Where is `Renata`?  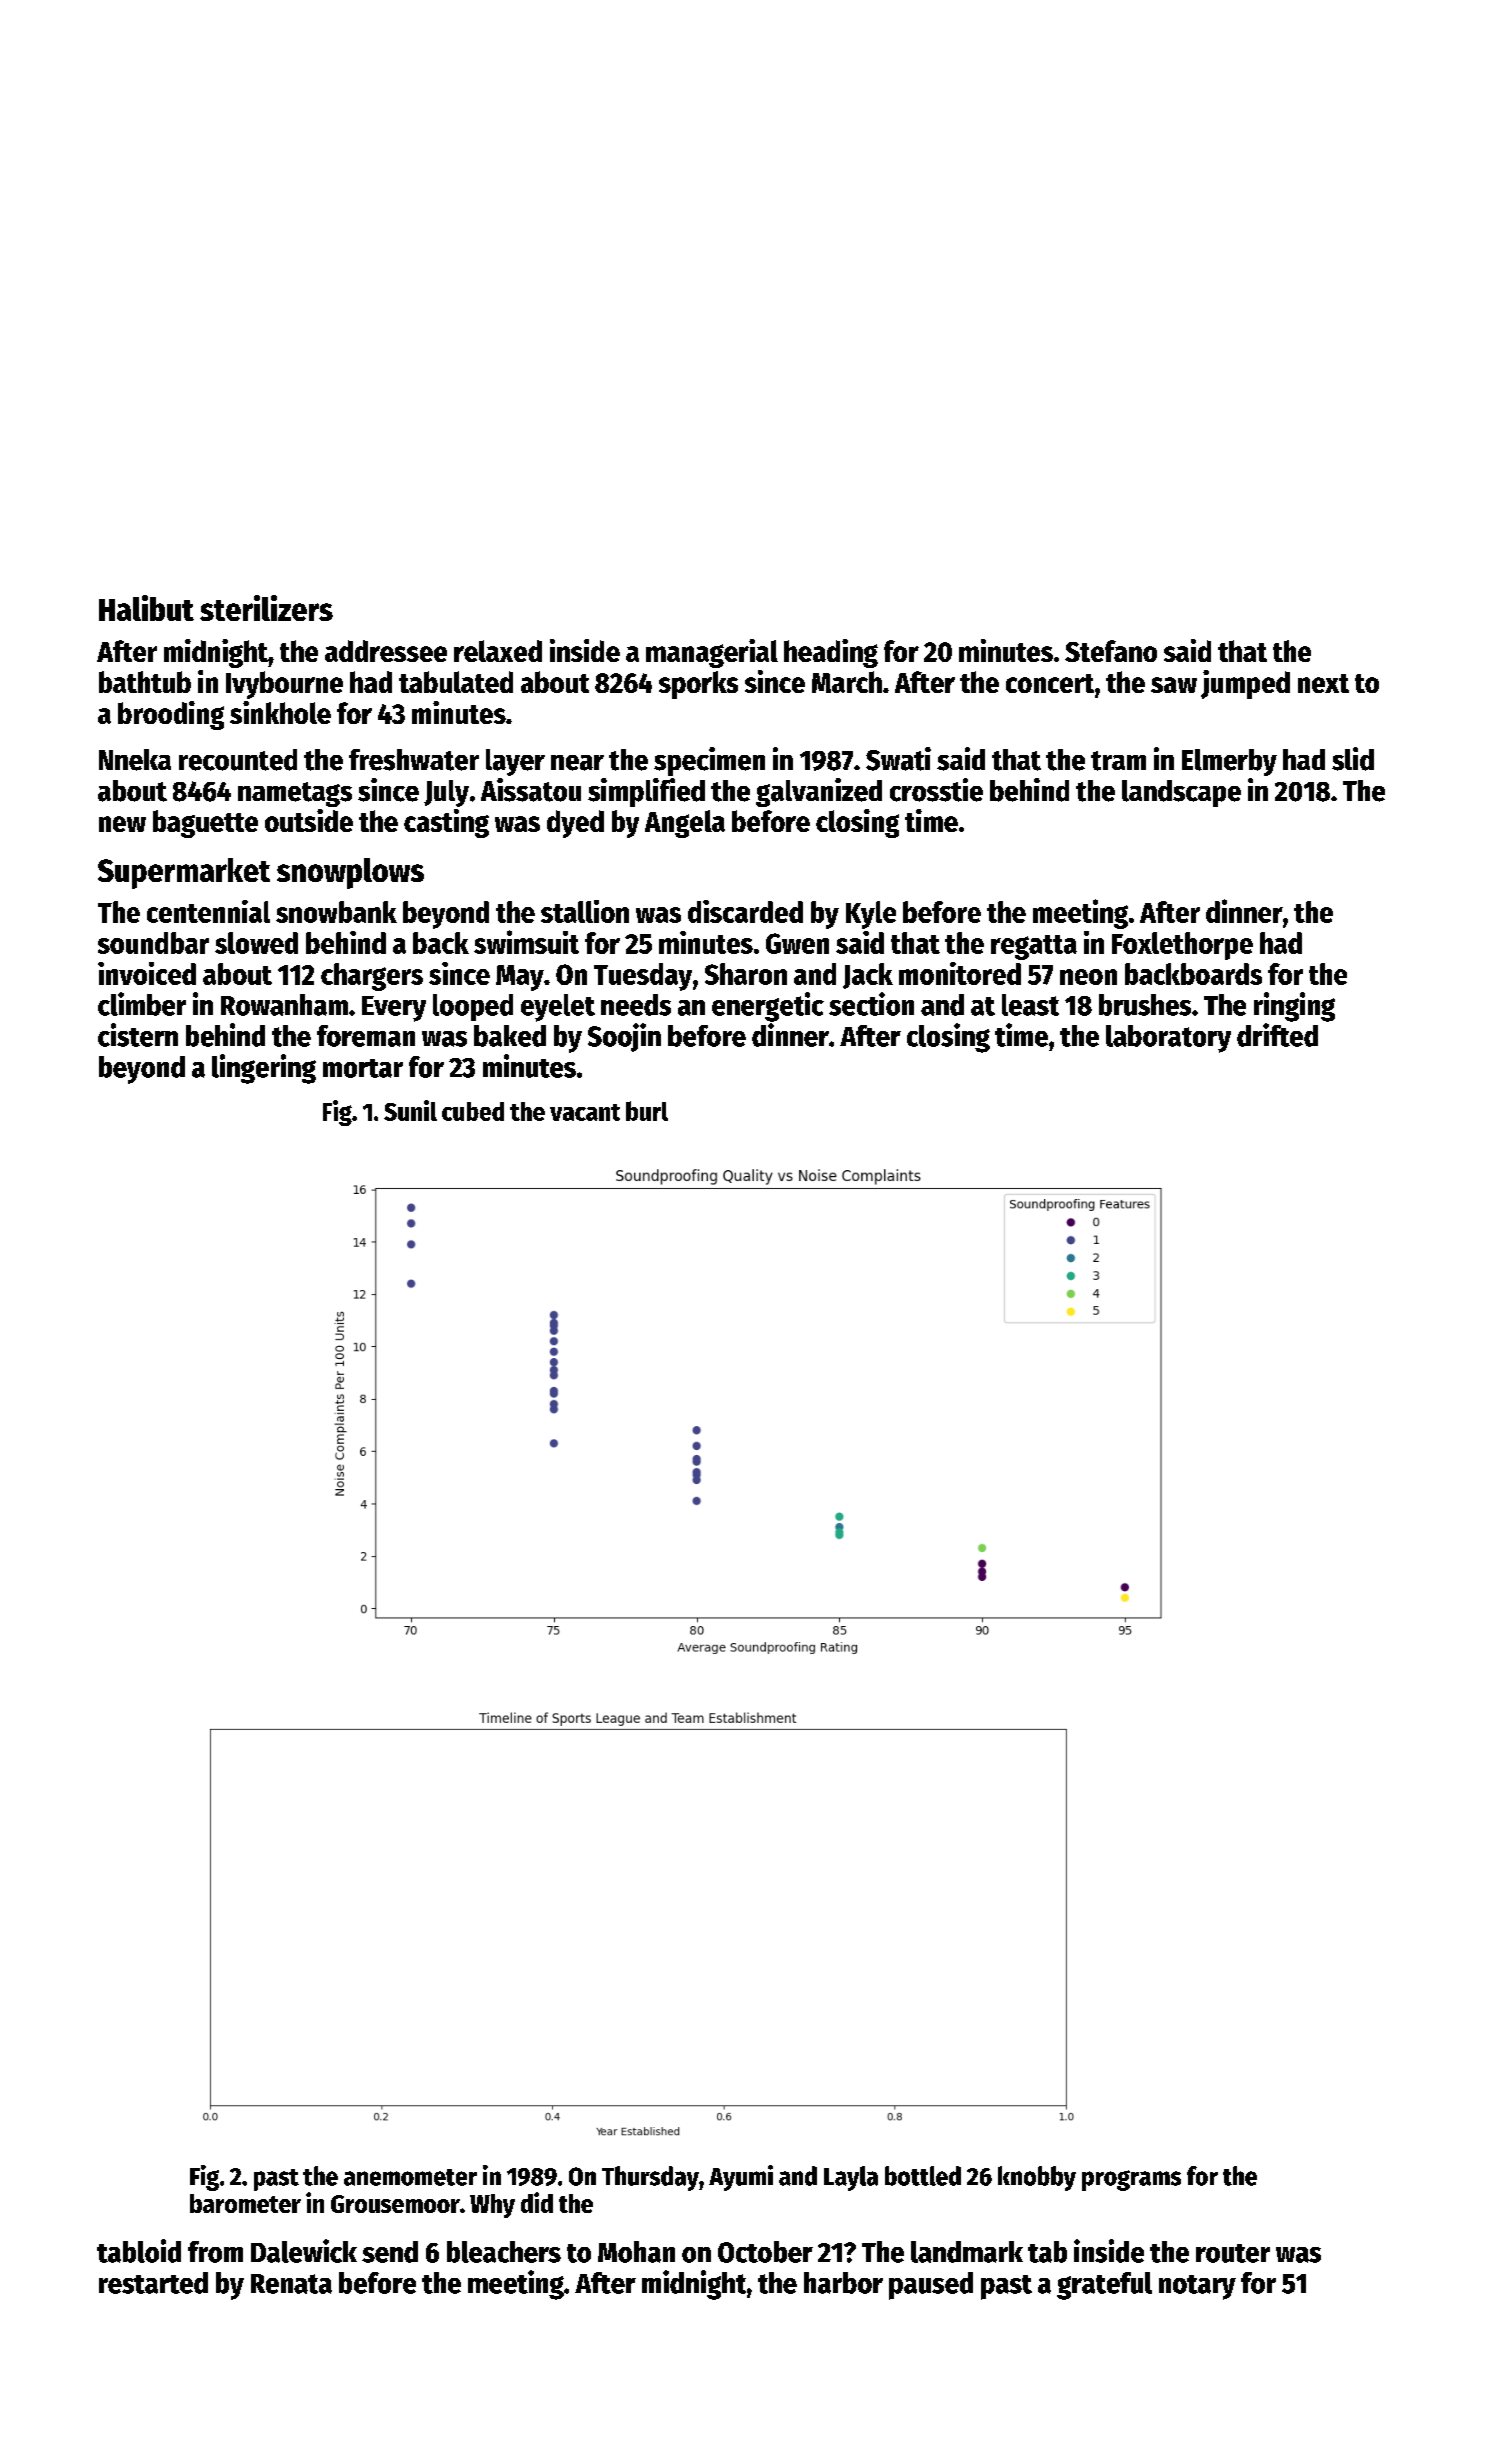 Renata is located at coordinates (291, 2284).
